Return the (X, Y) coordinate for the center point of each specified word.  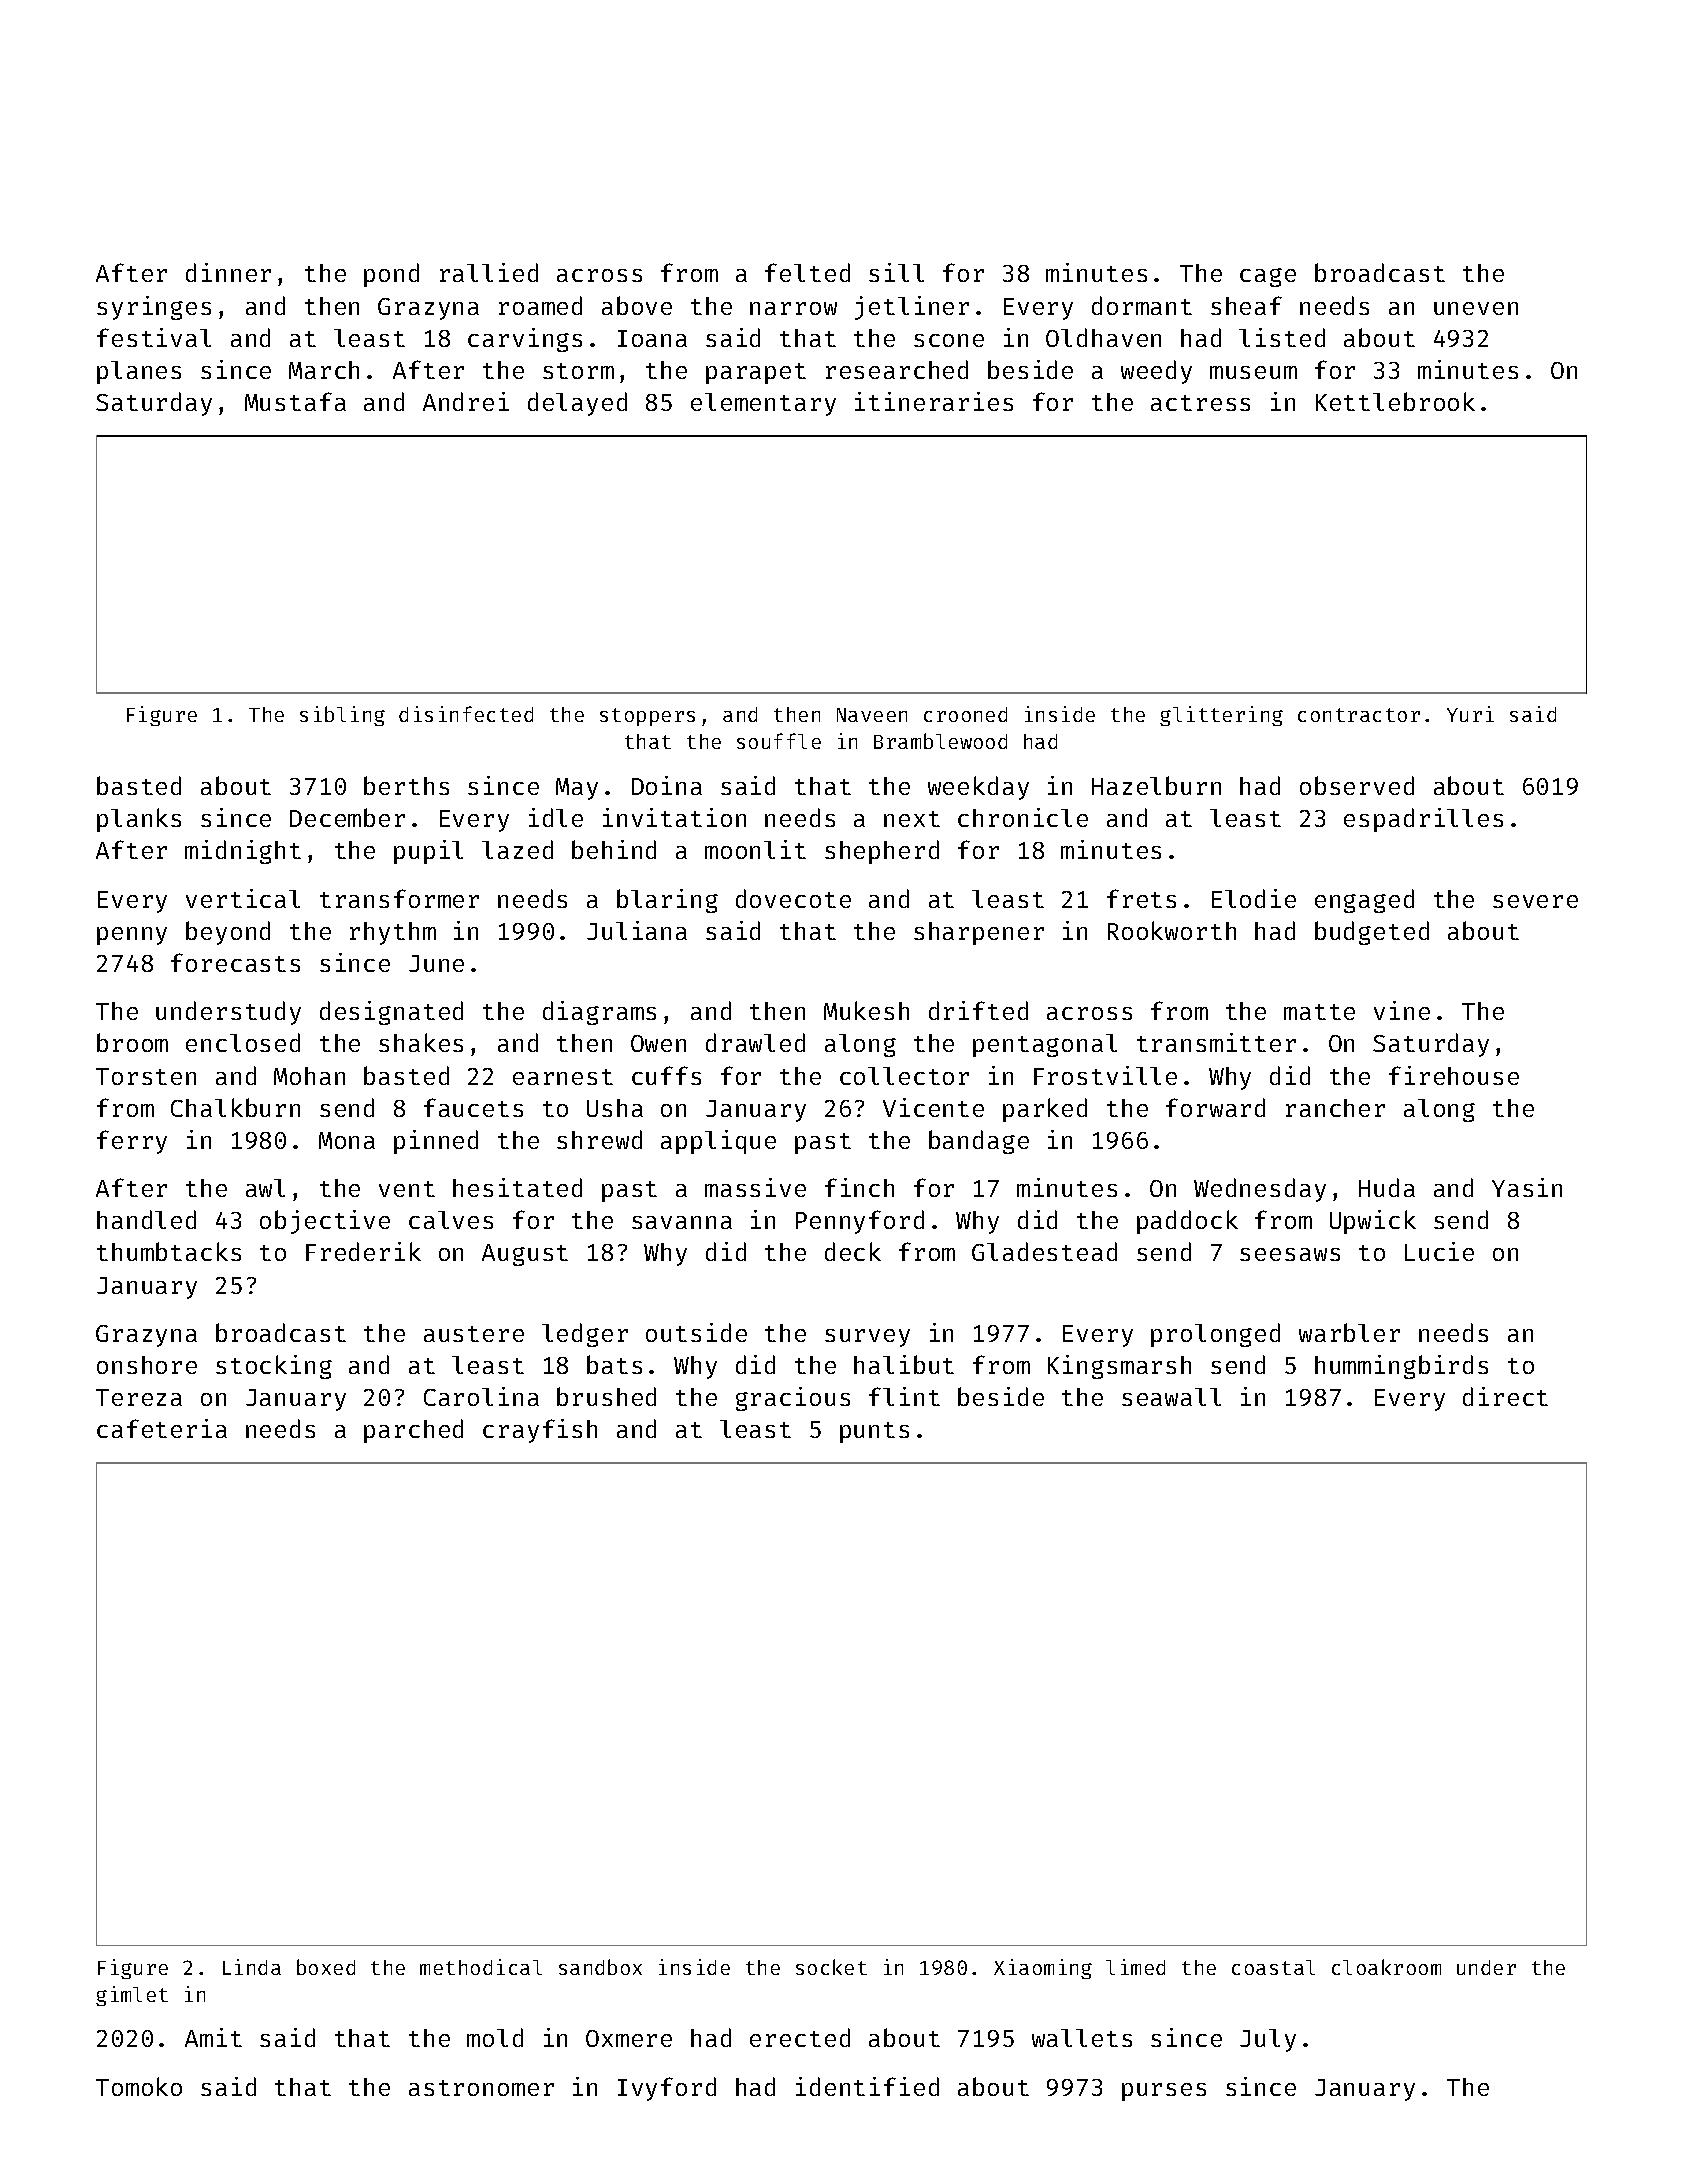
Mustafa (295, 401)
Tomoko (139, 2086)
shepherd (882, 852)
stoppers (647, 717)
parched (413, 1431)
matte (1319, 1012)
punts (874, 1432)
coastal (1273, 1967)
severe (1535, 901)
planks (139, 820)
